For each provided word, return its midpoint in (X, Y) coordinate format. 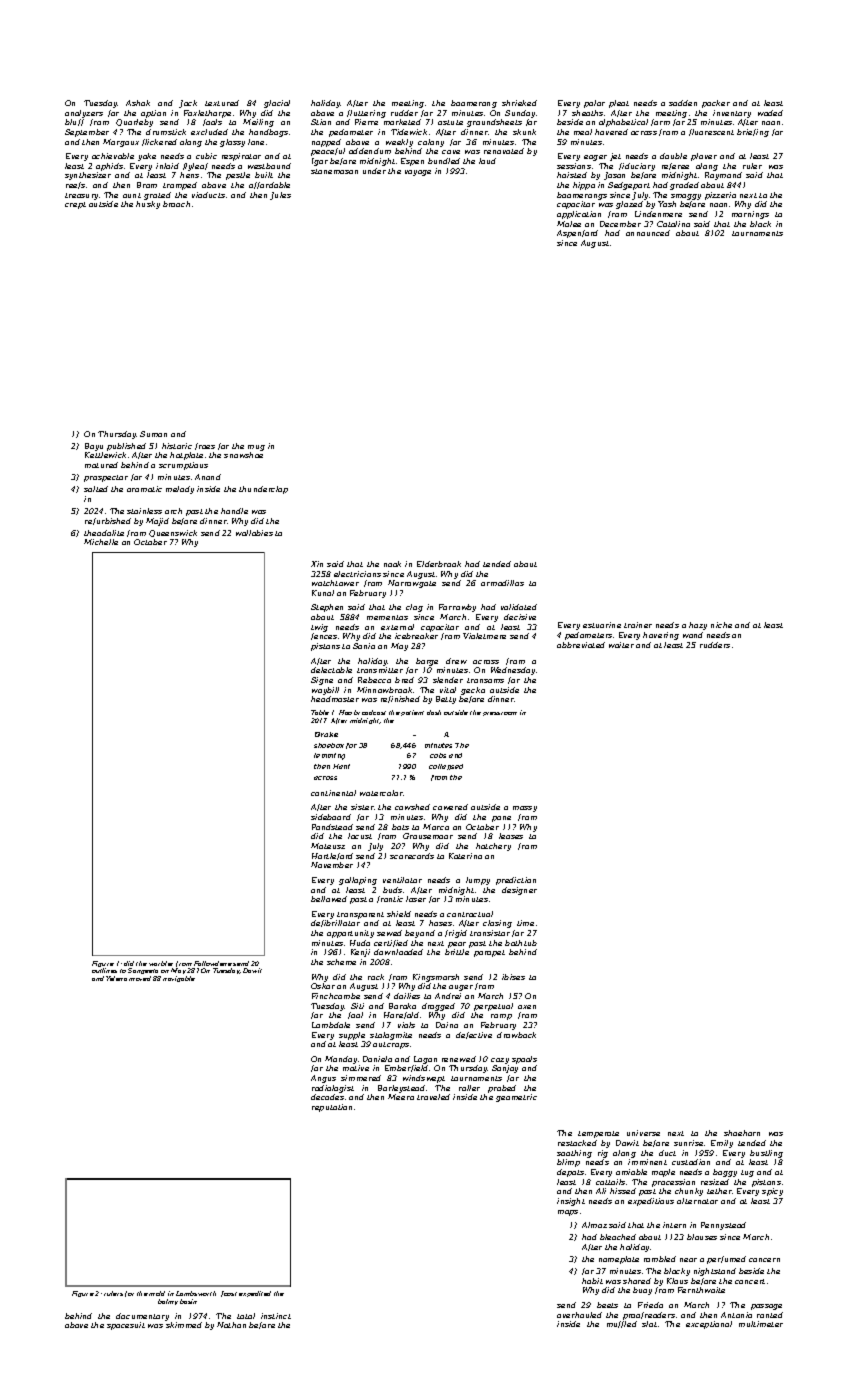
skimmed (184, 1325)
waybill (325, 691)
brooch (176, 204)
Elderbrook (439, 564)
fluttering (366, 114)
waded (770, 113)
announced (648, 233)
